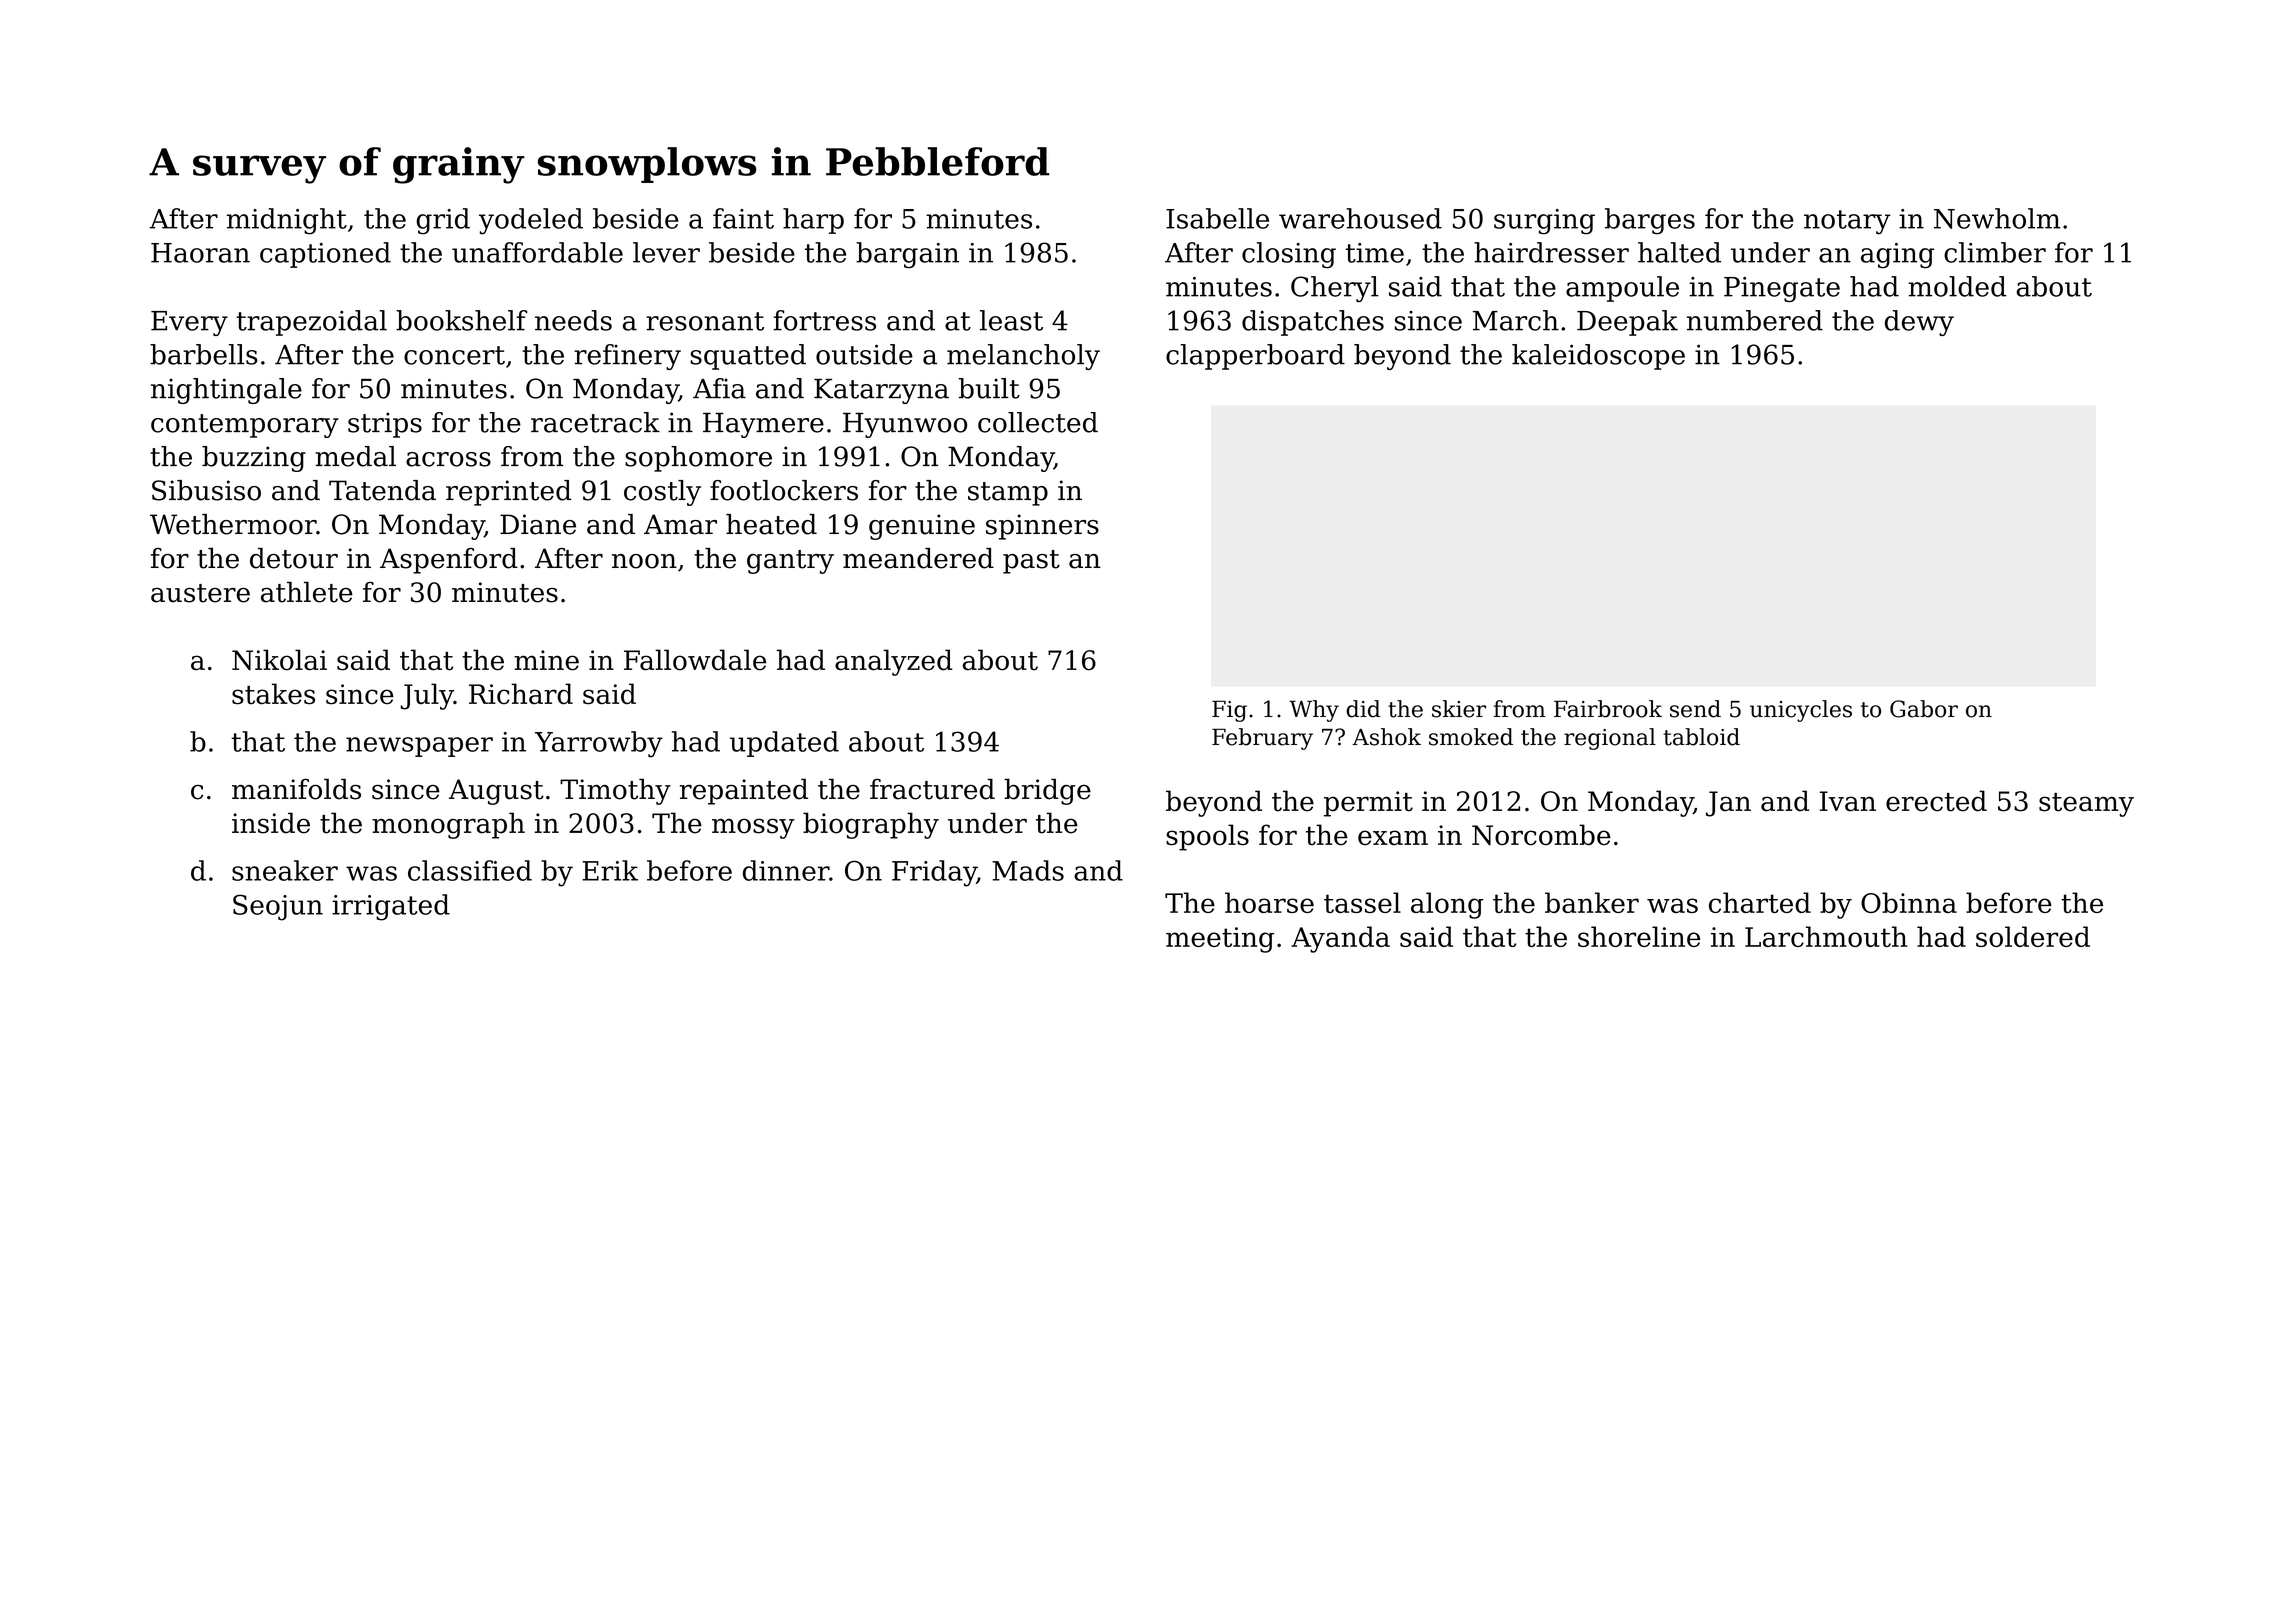  Describe the element at coordinates (1639, 936) in the image. I see `shoreline` at that location.
